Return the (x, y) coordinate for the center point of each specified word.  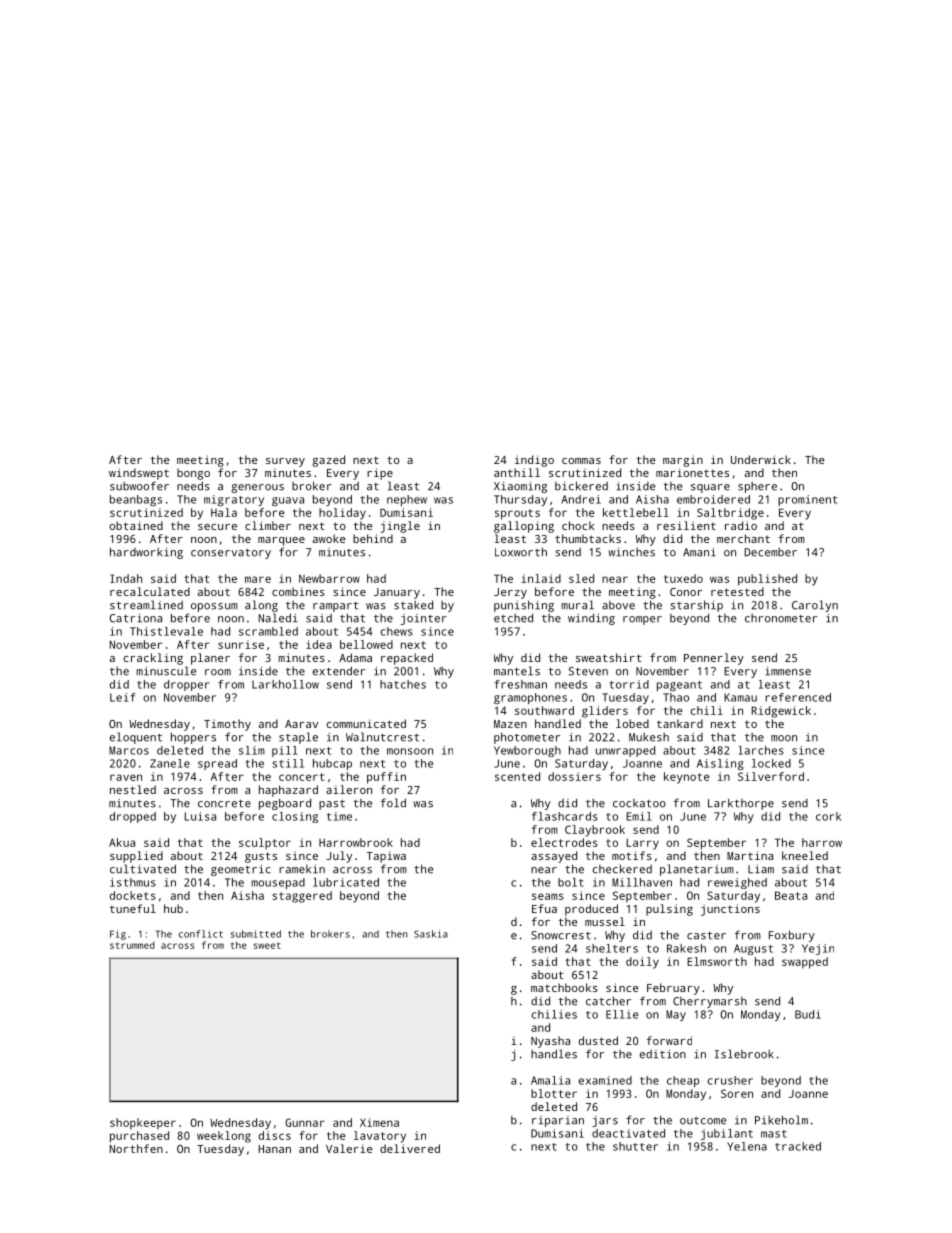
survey (285, 462)
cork (828, 816)
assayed (554, 857)
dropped (133, 817)
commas (581, 461)
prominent (807, 500)
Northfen (136, 1148)
